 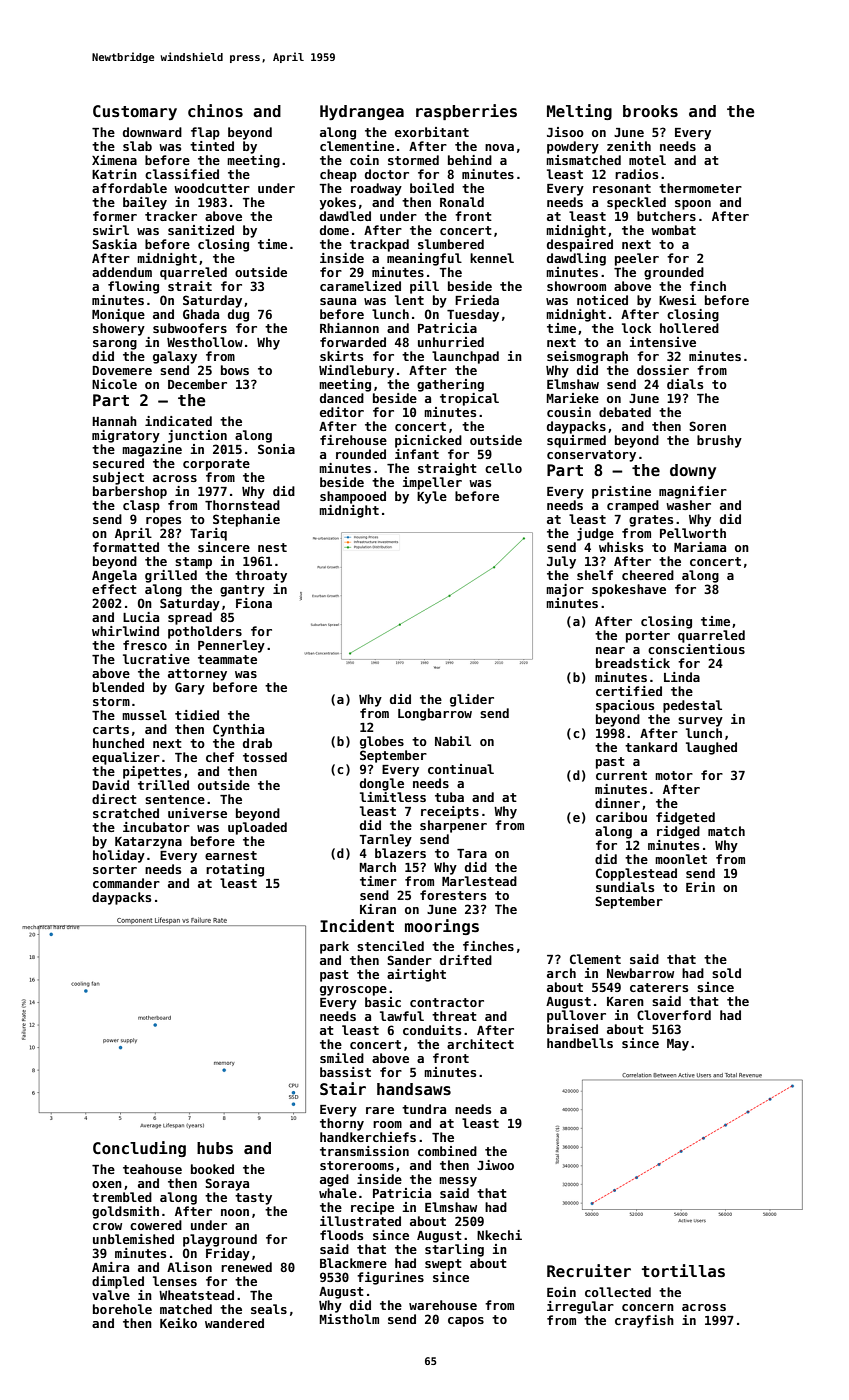 What do you see at coordinates (565, 590) in the screenshot?
I see `major` at bounding box center [565, 590].
